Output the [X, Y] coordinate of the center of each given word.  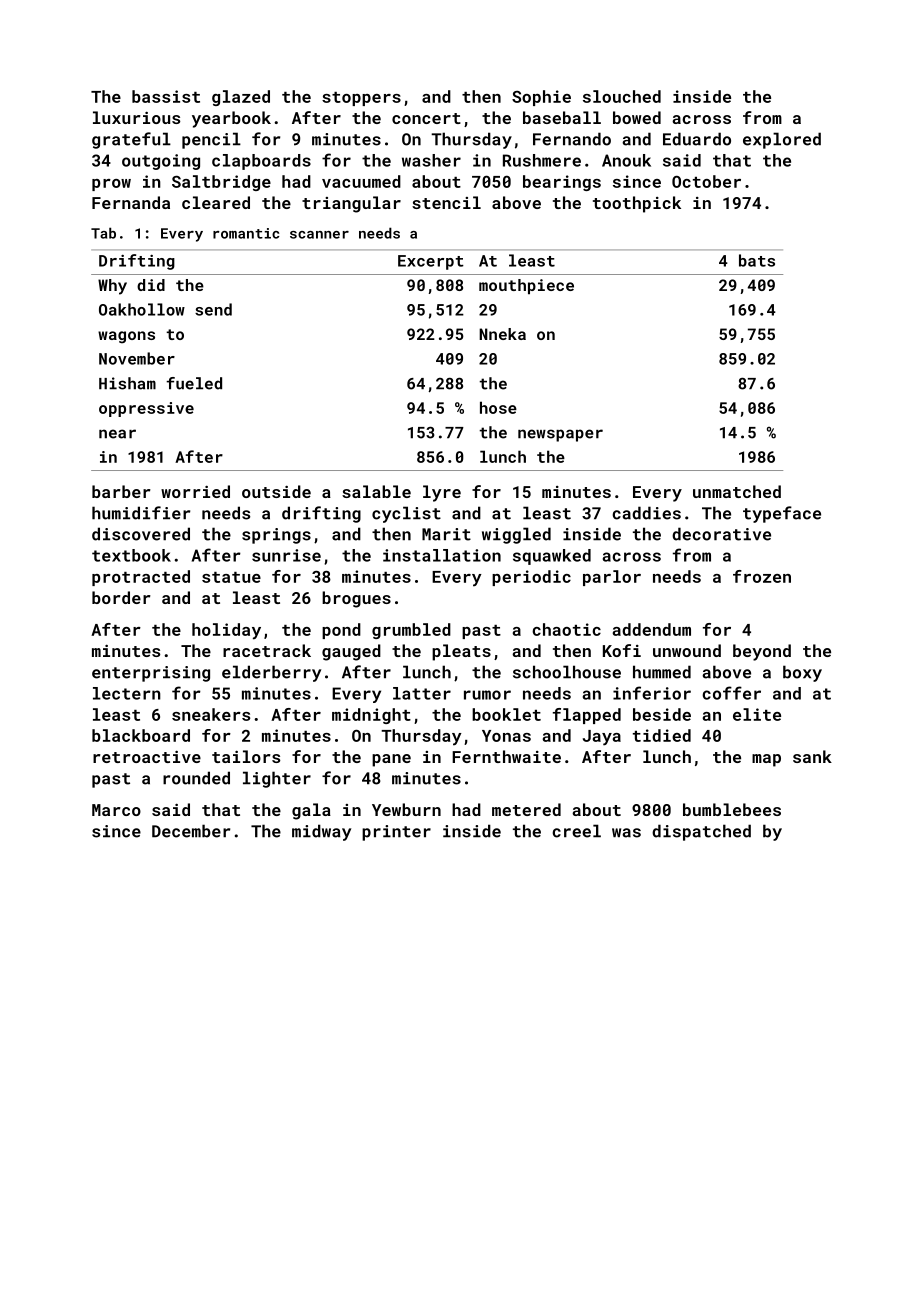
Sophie [541, 98]
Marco [116, 810]
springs [276, 536]
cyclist [406, 514]
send [213, 309]
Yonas [506, 736]
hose [498, 407]
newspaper [560, 435]
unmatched [737, 491]
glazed [241, 98]
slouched [622, 96]
